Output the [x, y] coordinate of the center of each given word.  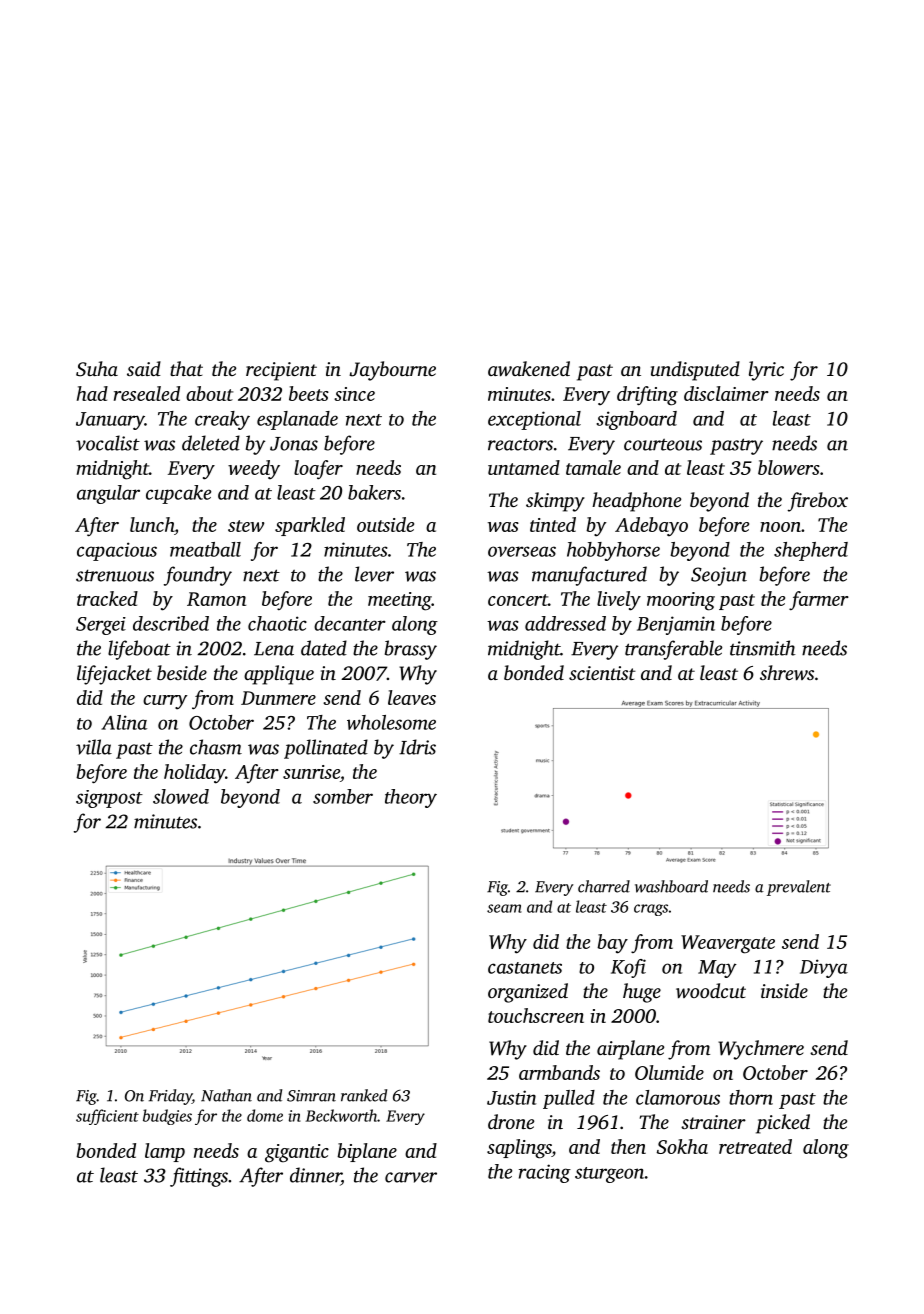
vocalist [108, 443]
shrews [787, 673]
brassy [411, 650]
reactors [520, 444]
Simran [311, 1096]
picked [783, 1124]
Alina [124, 722]
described [171, 623]
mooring [681, 601]
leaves [412, 697]
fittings [199, 1177]
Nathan [226, 1095]
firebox [817, 502]
